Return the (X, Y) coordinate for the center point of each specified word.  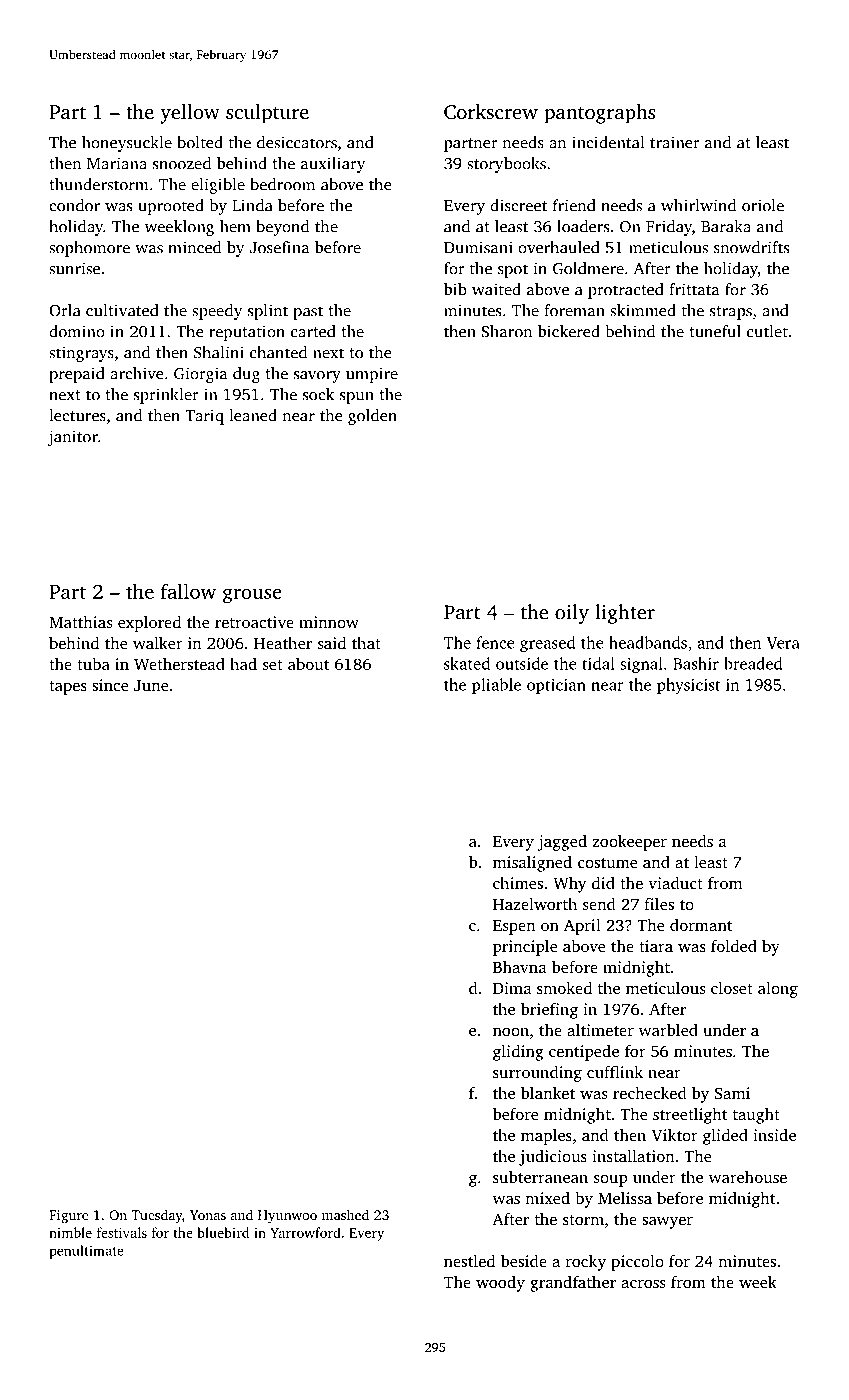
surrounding (537, 1074)
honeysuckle (127, 144)
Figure (68, 1216)
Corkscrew (491, 112)
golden (372, 417)
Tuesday (156, 1216)
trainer (675, 142)
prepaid (77, 375)
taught (756, 1116)
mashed (345, 1214)
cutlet (767, 331)
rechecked (650, 1093)
